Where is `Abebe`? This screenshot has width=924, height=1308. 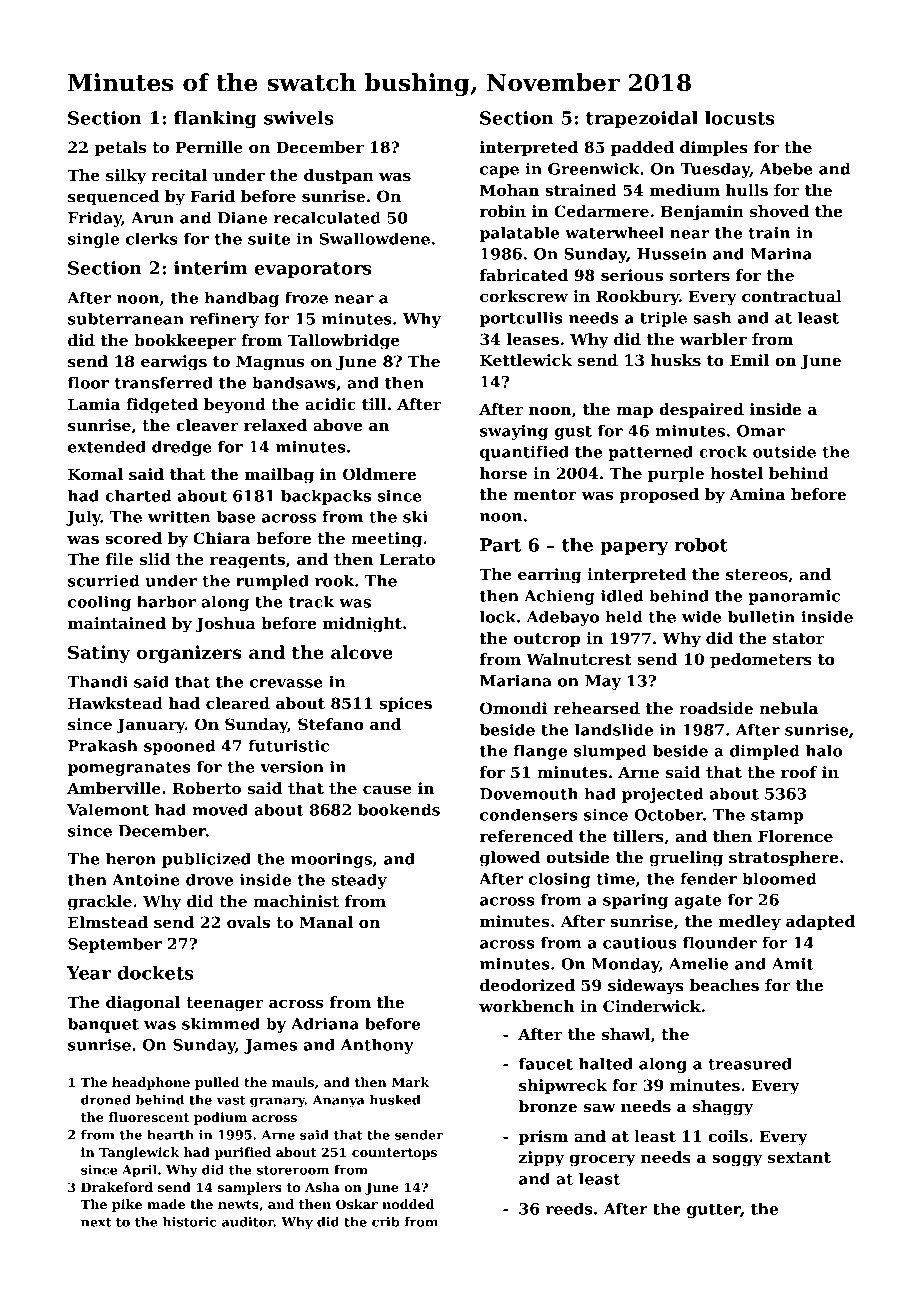
Abebe is located at coordinates (786, 168).
